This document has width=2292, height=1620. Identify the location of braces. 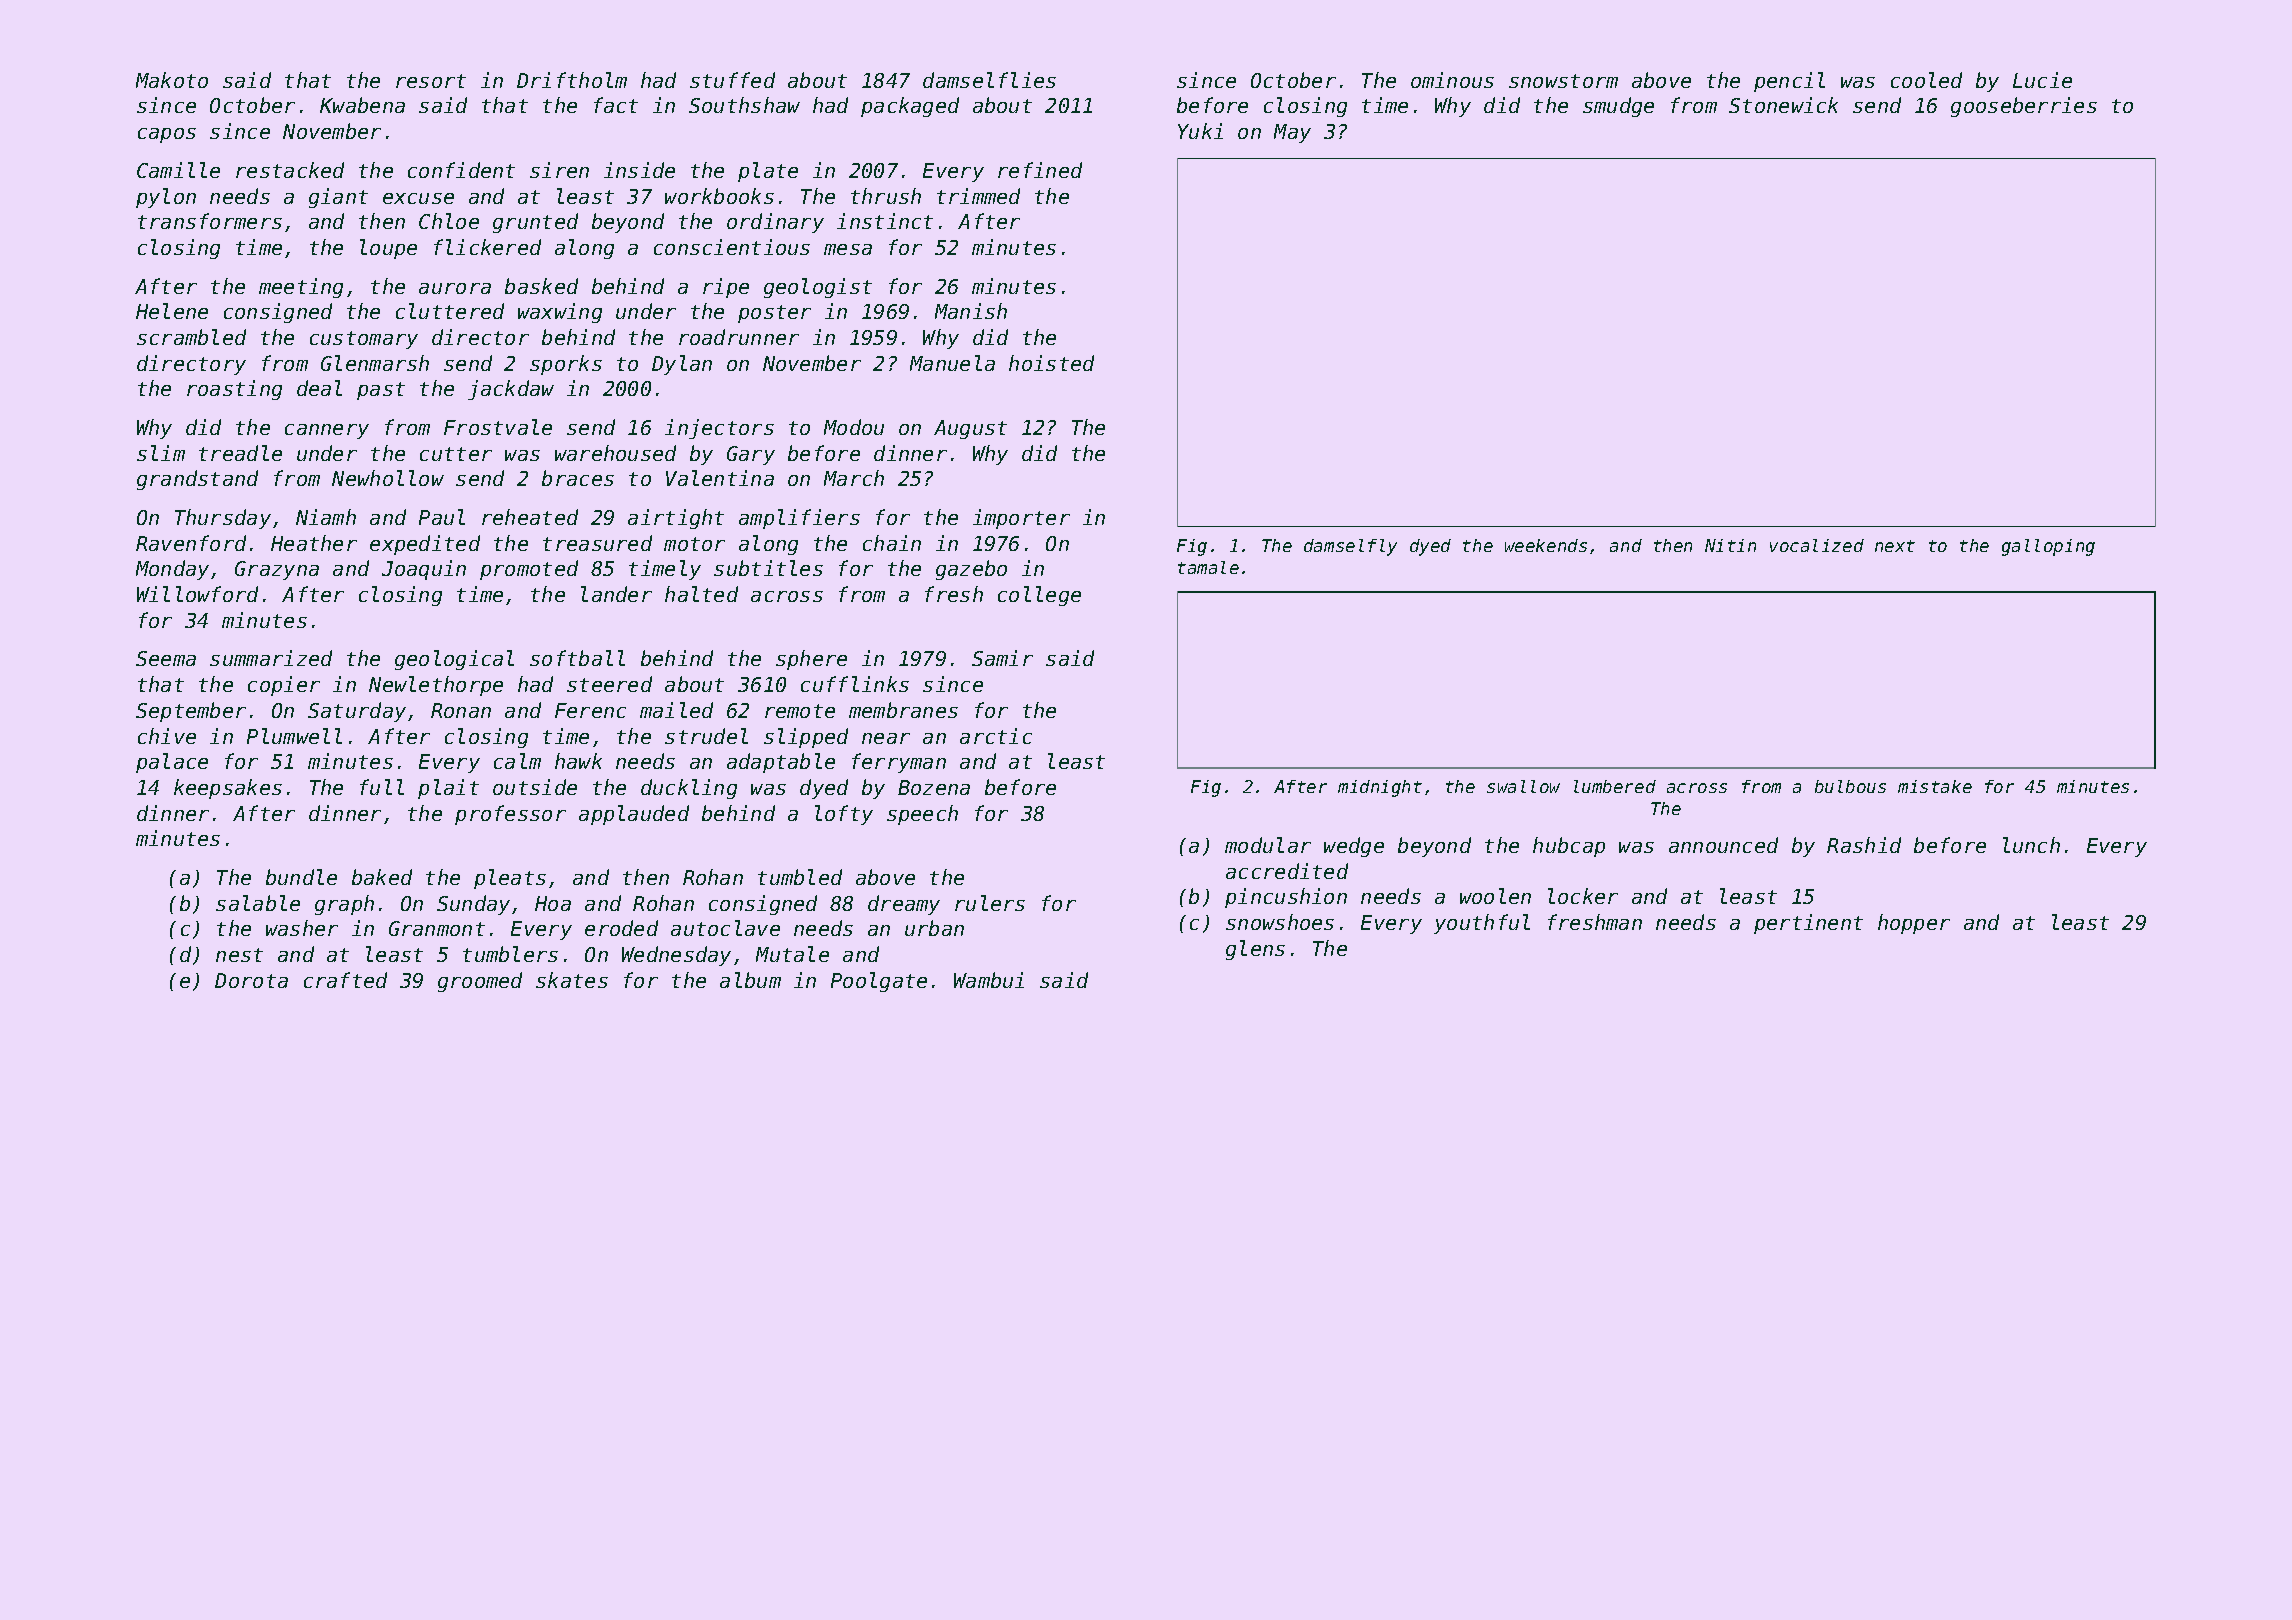
(578, 478).
